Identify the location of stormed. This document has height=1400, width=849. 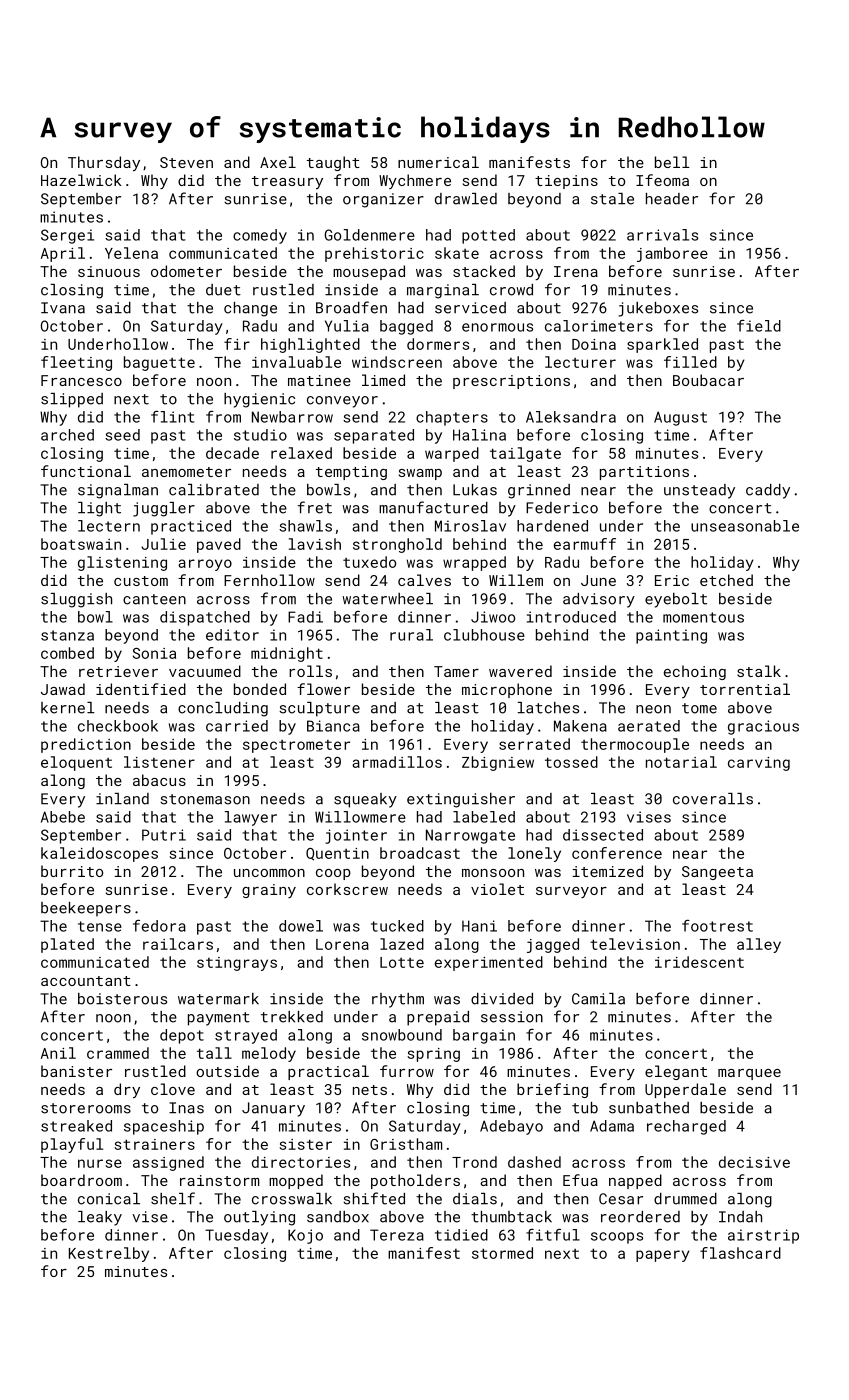
(502, 1253).
